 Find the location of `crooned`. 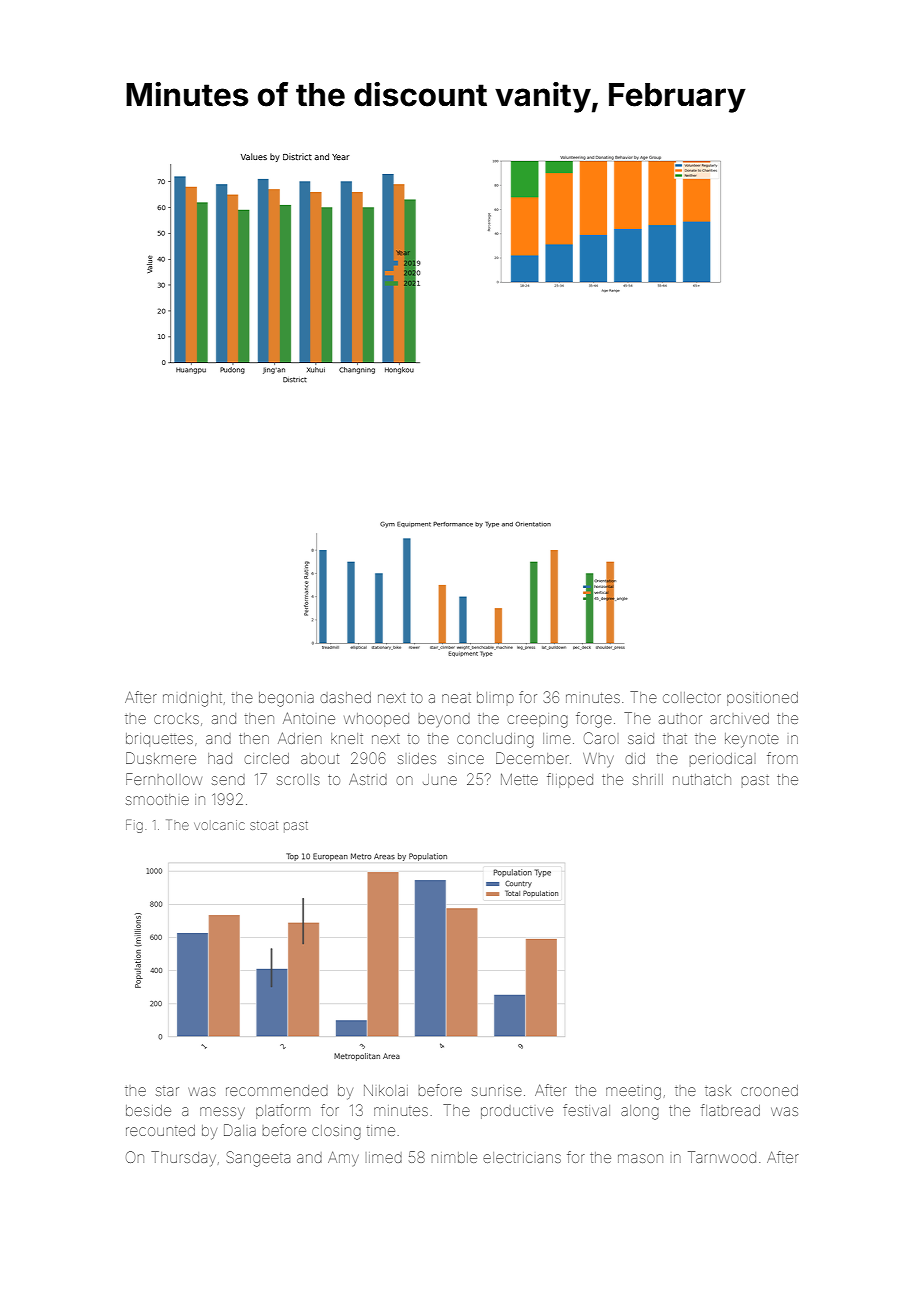

crooned is located at coordinates (769, 1090).
